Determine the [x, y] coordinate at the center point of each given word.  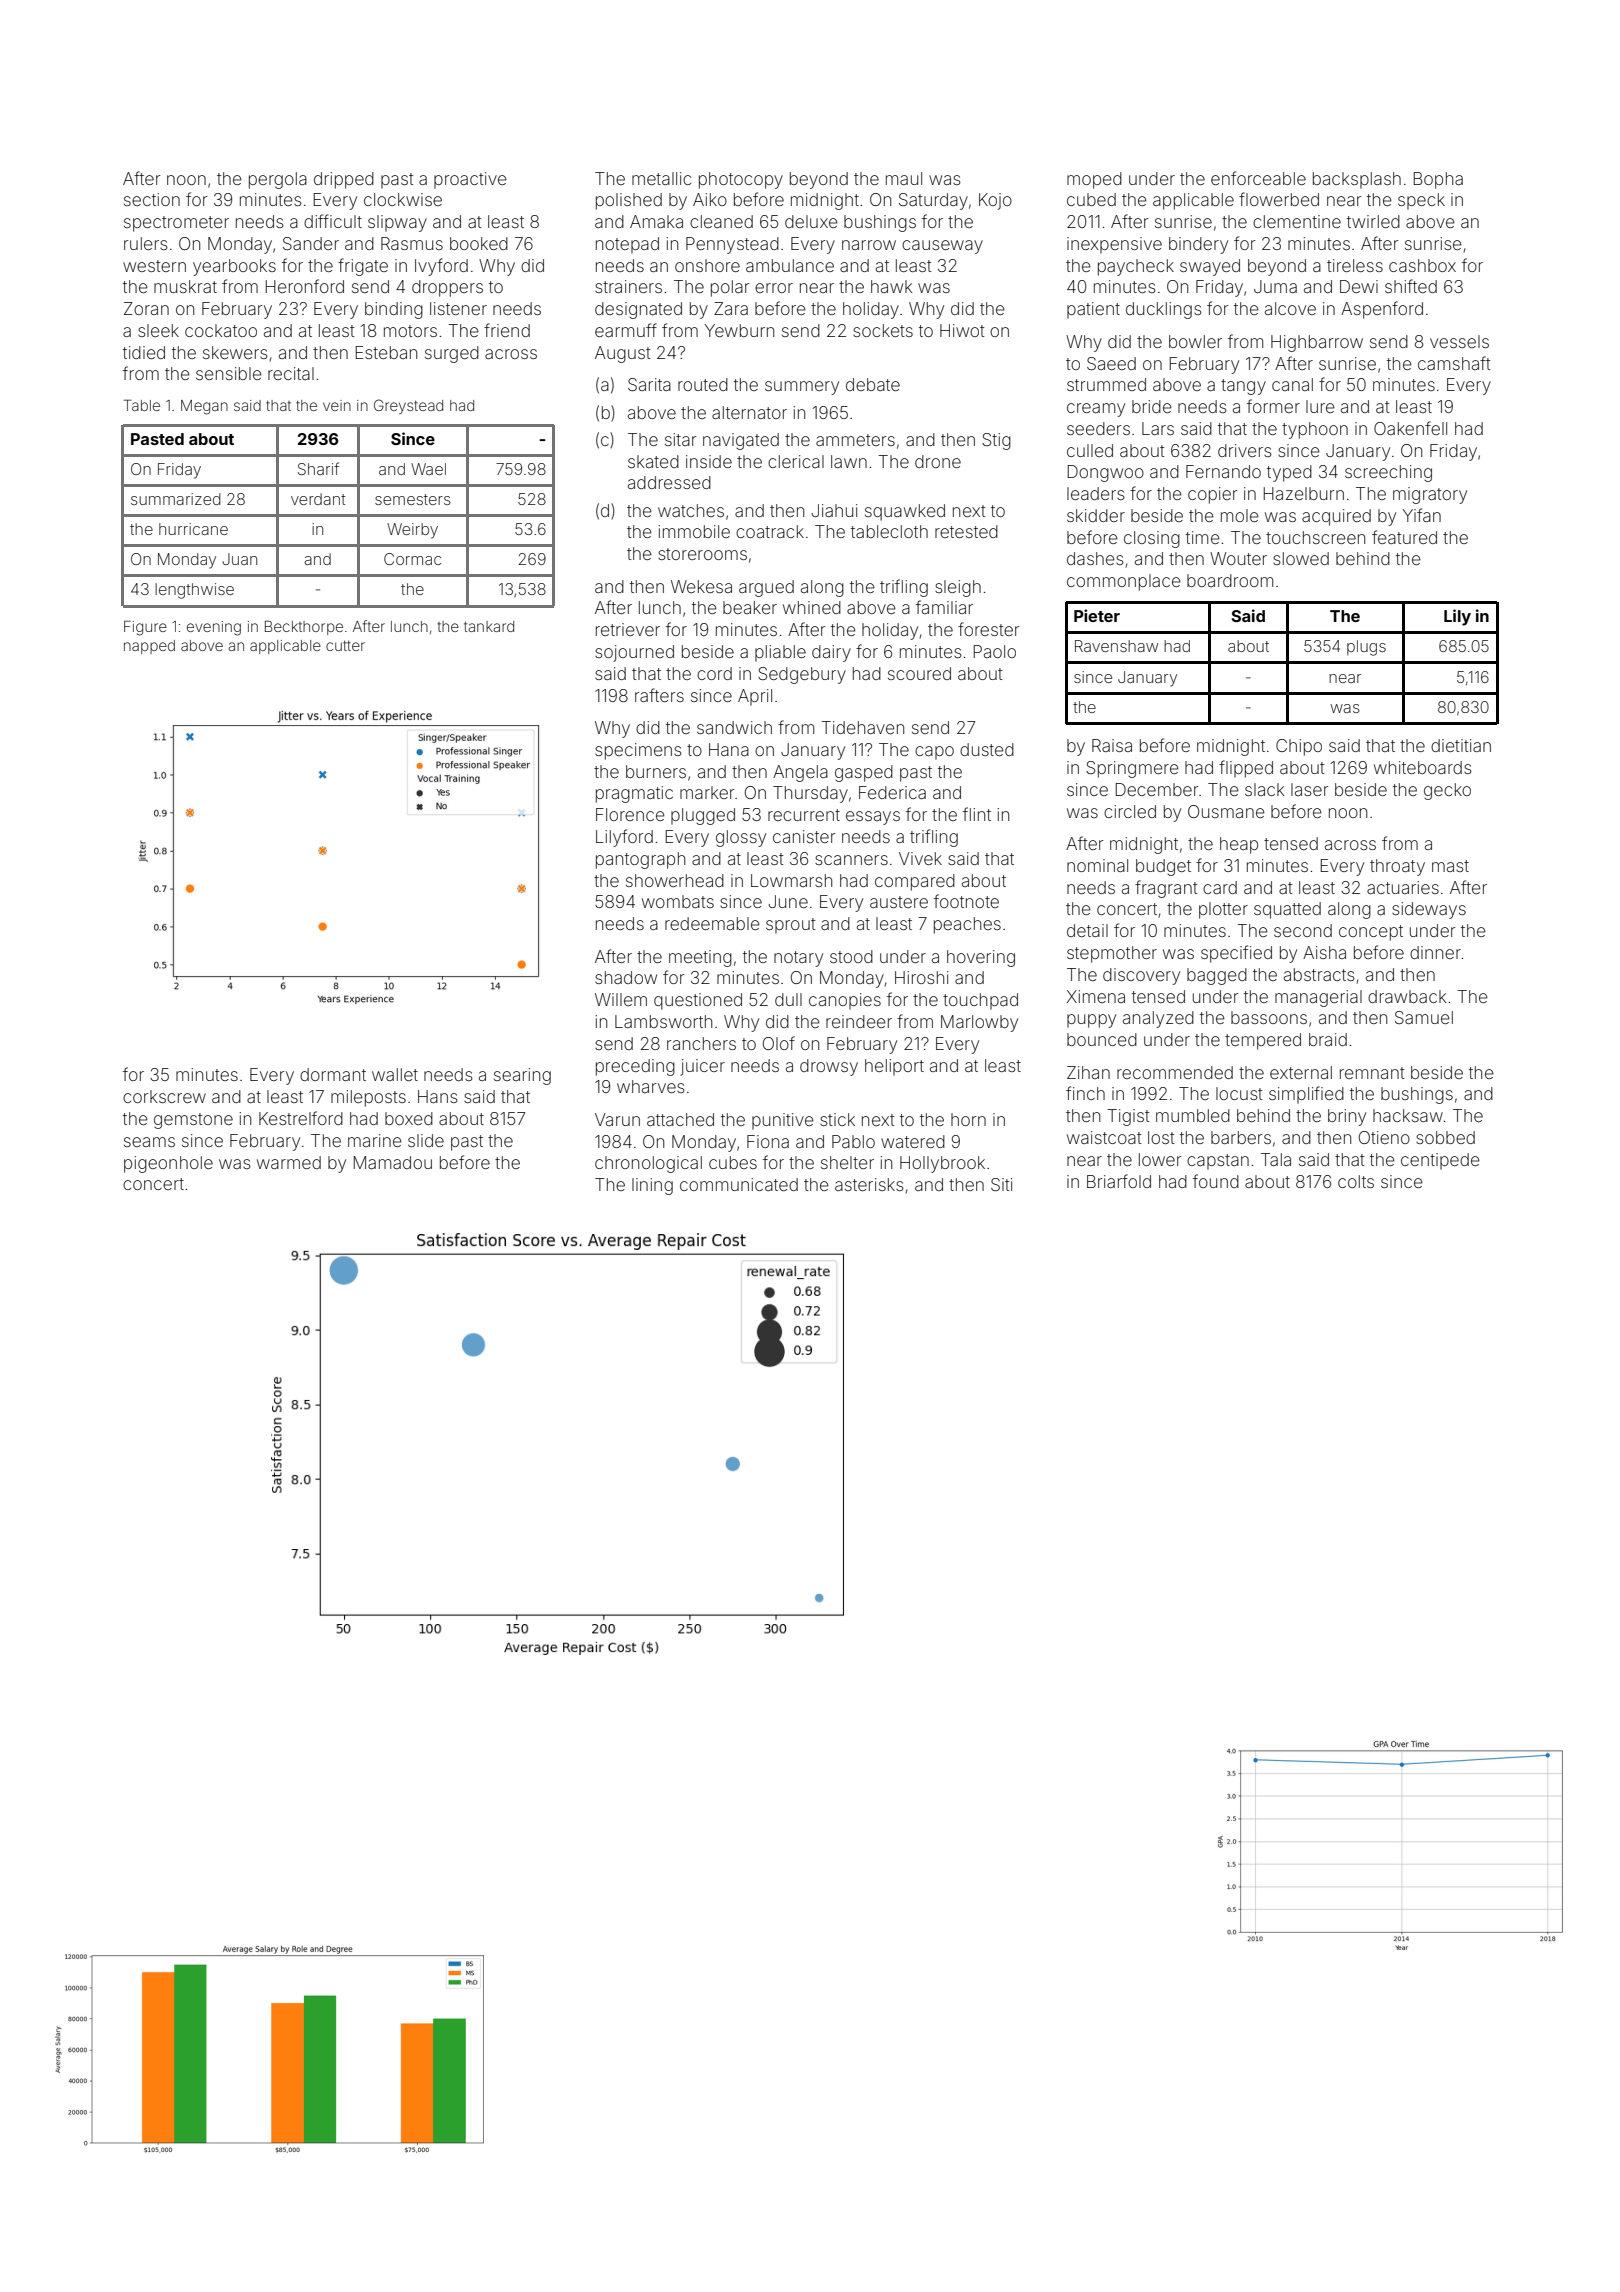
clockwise [403, 199]
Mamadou [393, 1162]
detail [1087, 930]
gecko [1447, 791]
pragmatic [634, 794]
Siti [1001, 1184]
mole [1240, 515]
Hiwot [962, 330]
